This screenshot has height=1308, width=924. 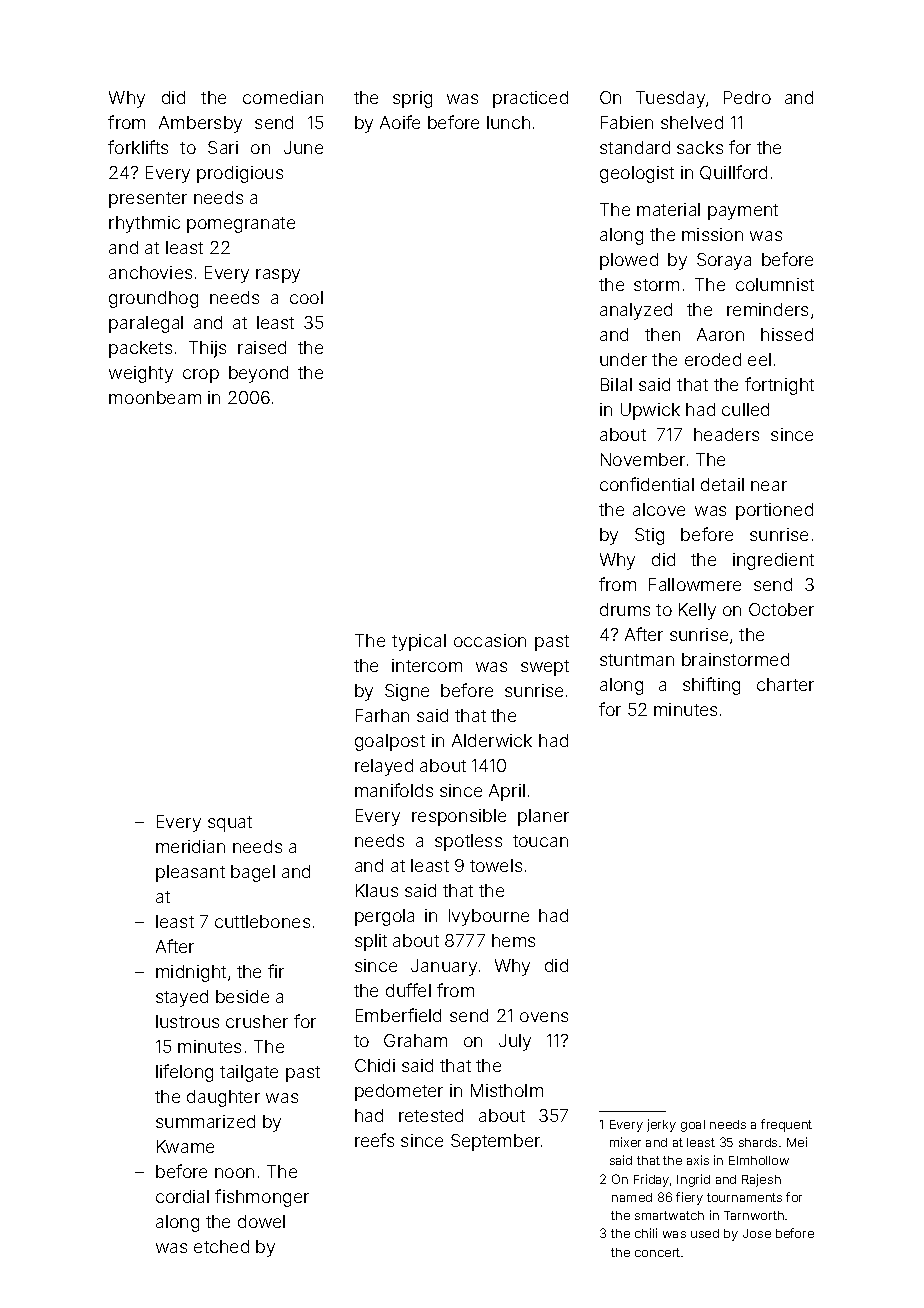 What do you see at coordinates (306, 297) in the screenshot?
I see `cool` at bounding box center [306, 297].
